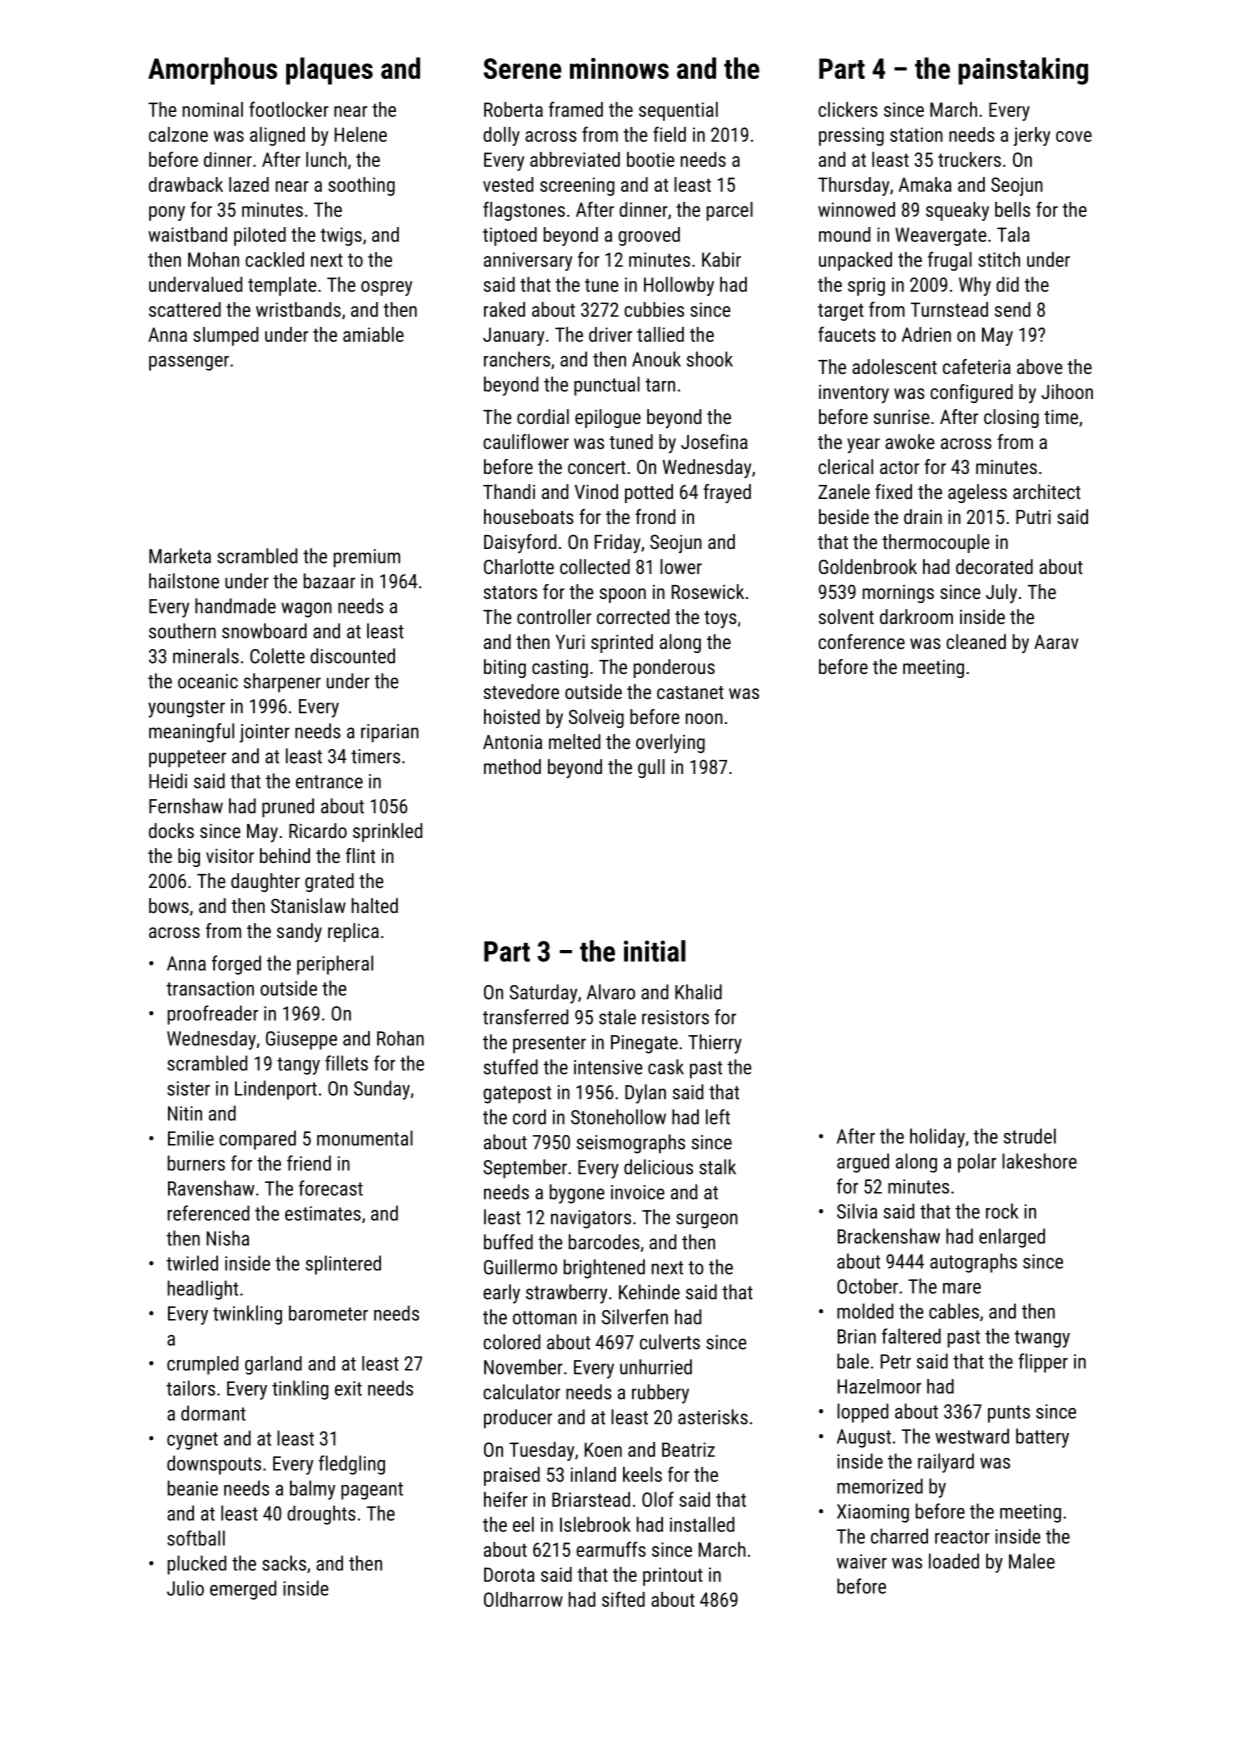 The image size is (1243, 1758). I want to click on Serene, so click(523, 68).
